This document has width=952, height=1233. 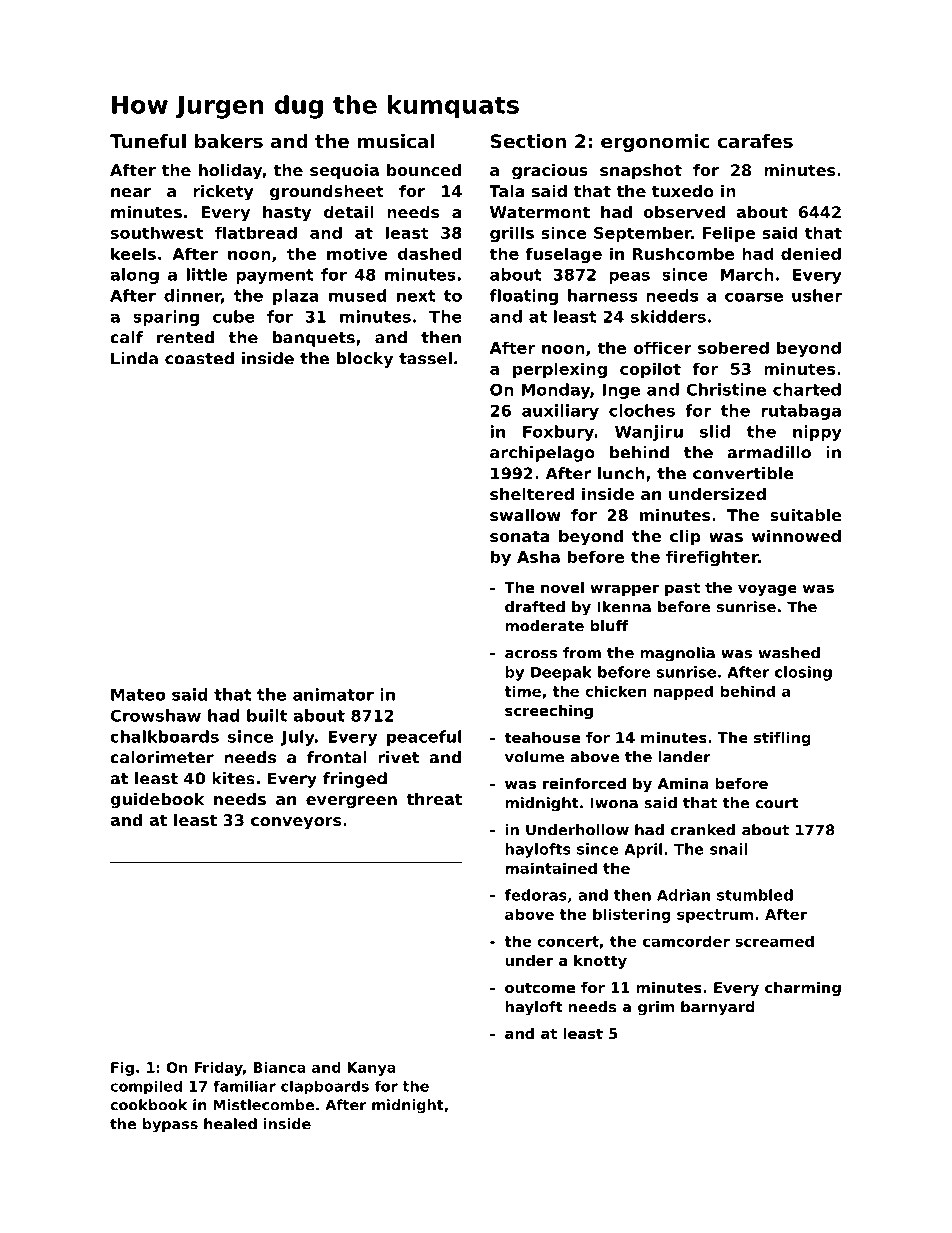 What do you see at coordinates (536, 895) in the document?
I see `fedoras` at bounding box center [536, 895].
